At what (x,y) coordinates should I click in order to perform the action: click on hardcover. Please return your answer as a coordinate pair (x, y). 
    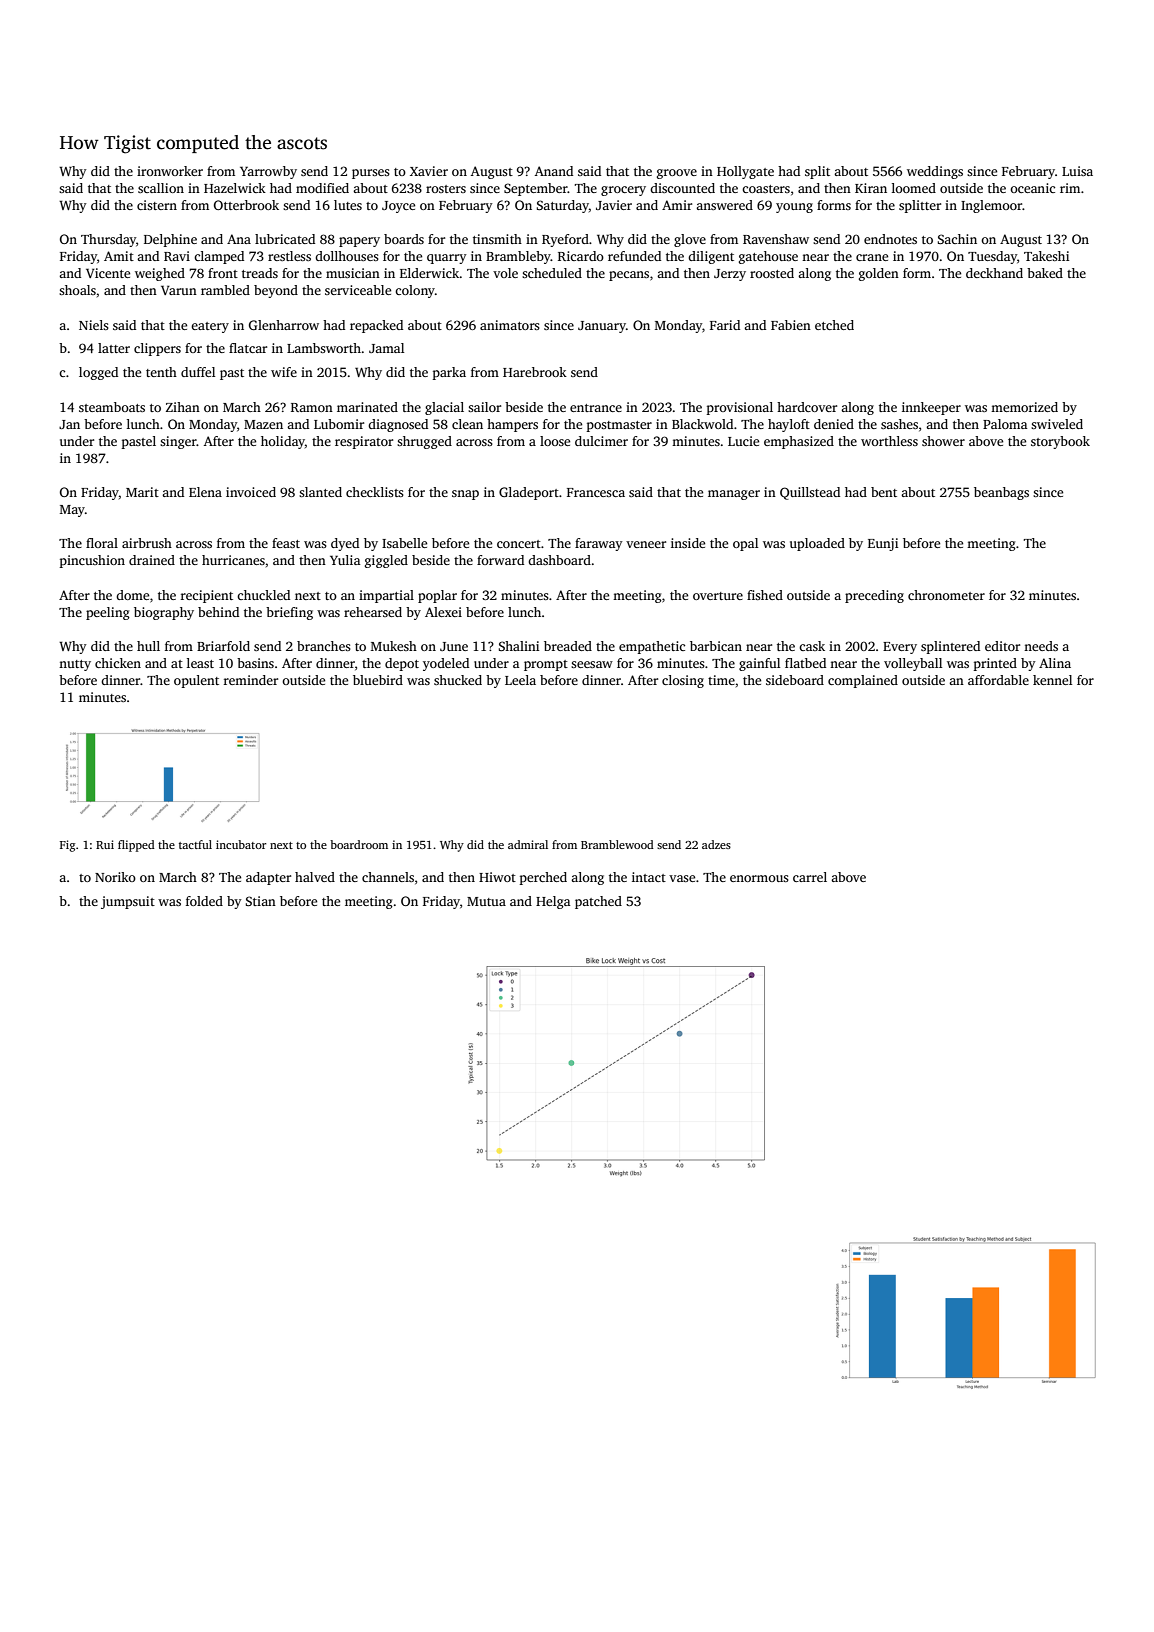
    Looking at the image, I should click on (807, 407).
